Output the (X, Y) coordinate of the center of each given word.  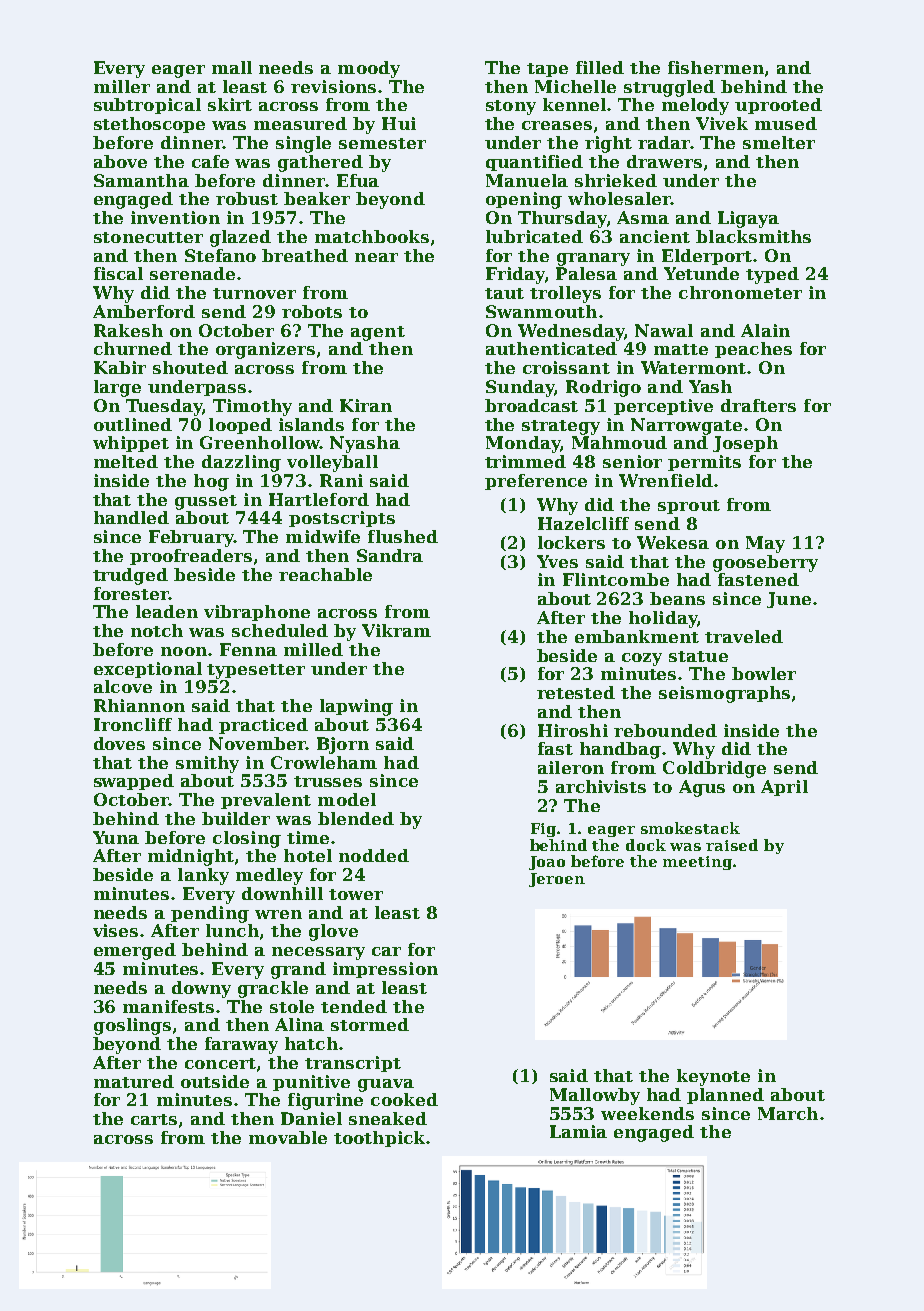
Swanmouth (541, 311)
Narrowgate (686, 426)
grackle (273, 989)
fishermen (716, 67)
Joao (547, 863)
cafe (210, 161)
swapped (134, 782)
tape (547, 70)
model (347, 799)
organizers (265, 350)
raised (732, 845)
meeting (697, 863)
